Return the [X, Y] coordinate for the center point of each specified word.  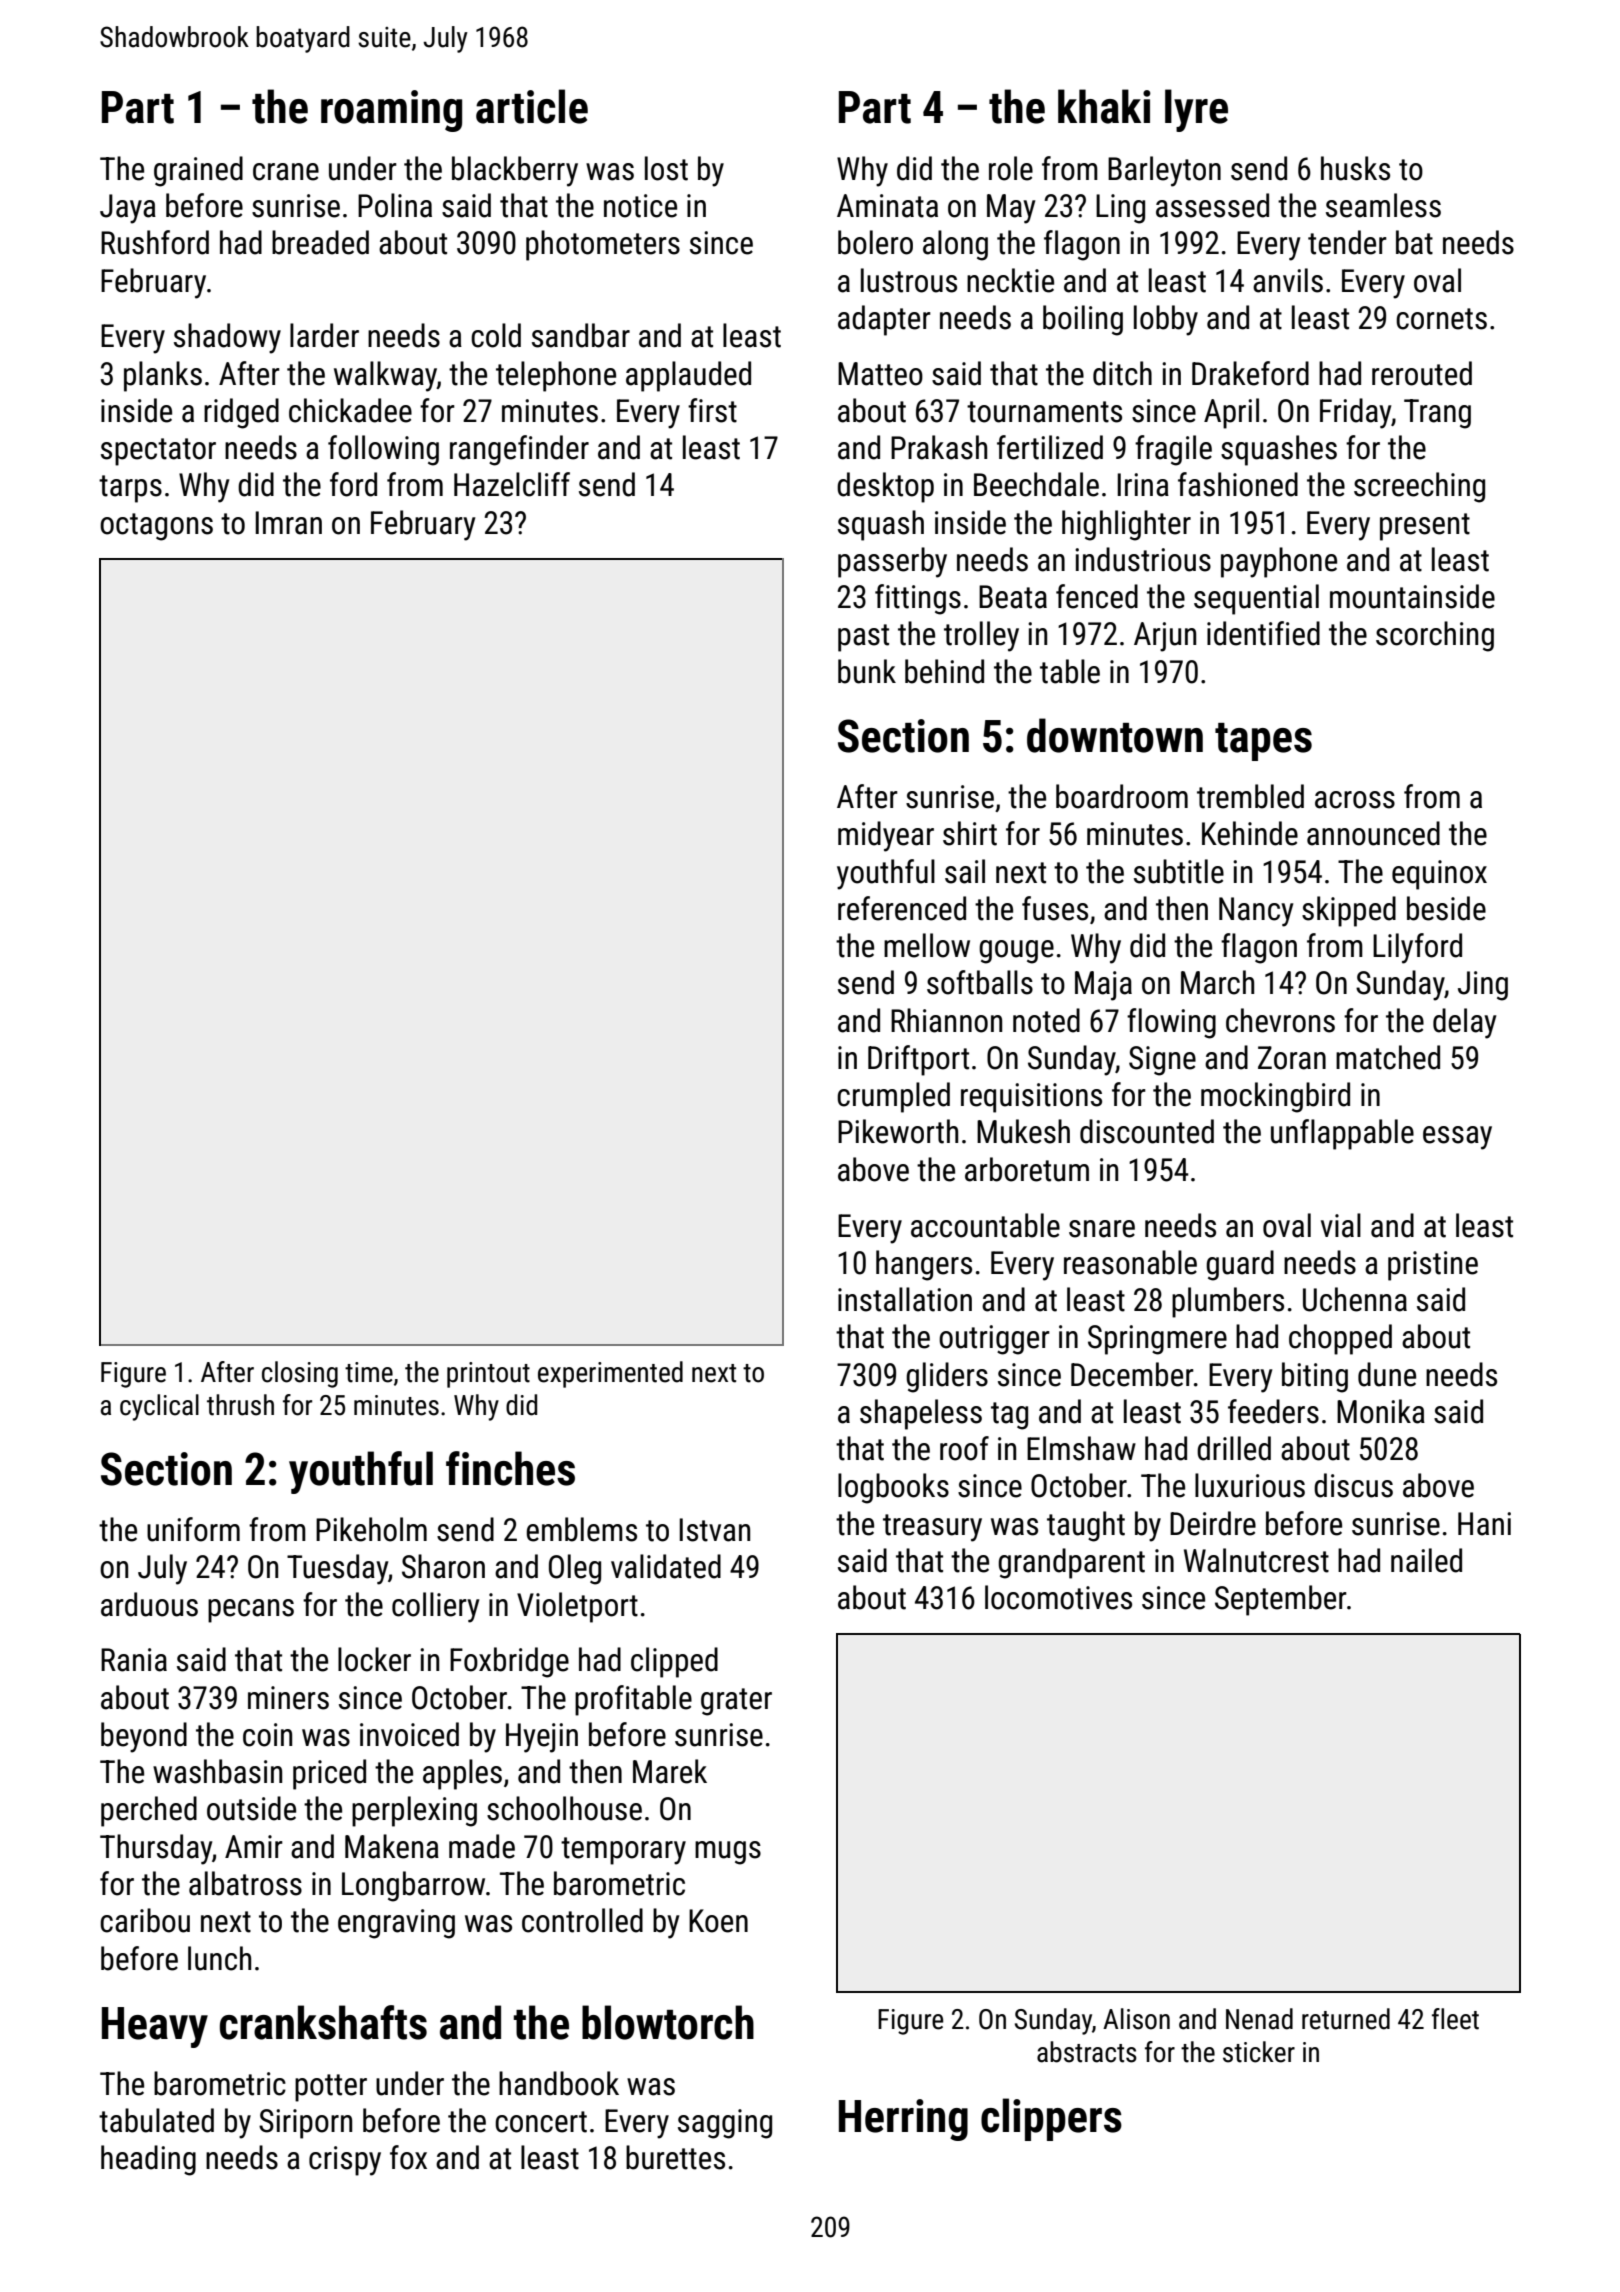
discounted [1147, 1131]
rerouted [1422, 373]
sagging [725, 2124]
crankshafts [323, 2022]
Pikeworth [898, 1131]
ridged [241, 413]
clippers [1051, 2119]
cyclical [159, 1407]
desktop [885, 487]
